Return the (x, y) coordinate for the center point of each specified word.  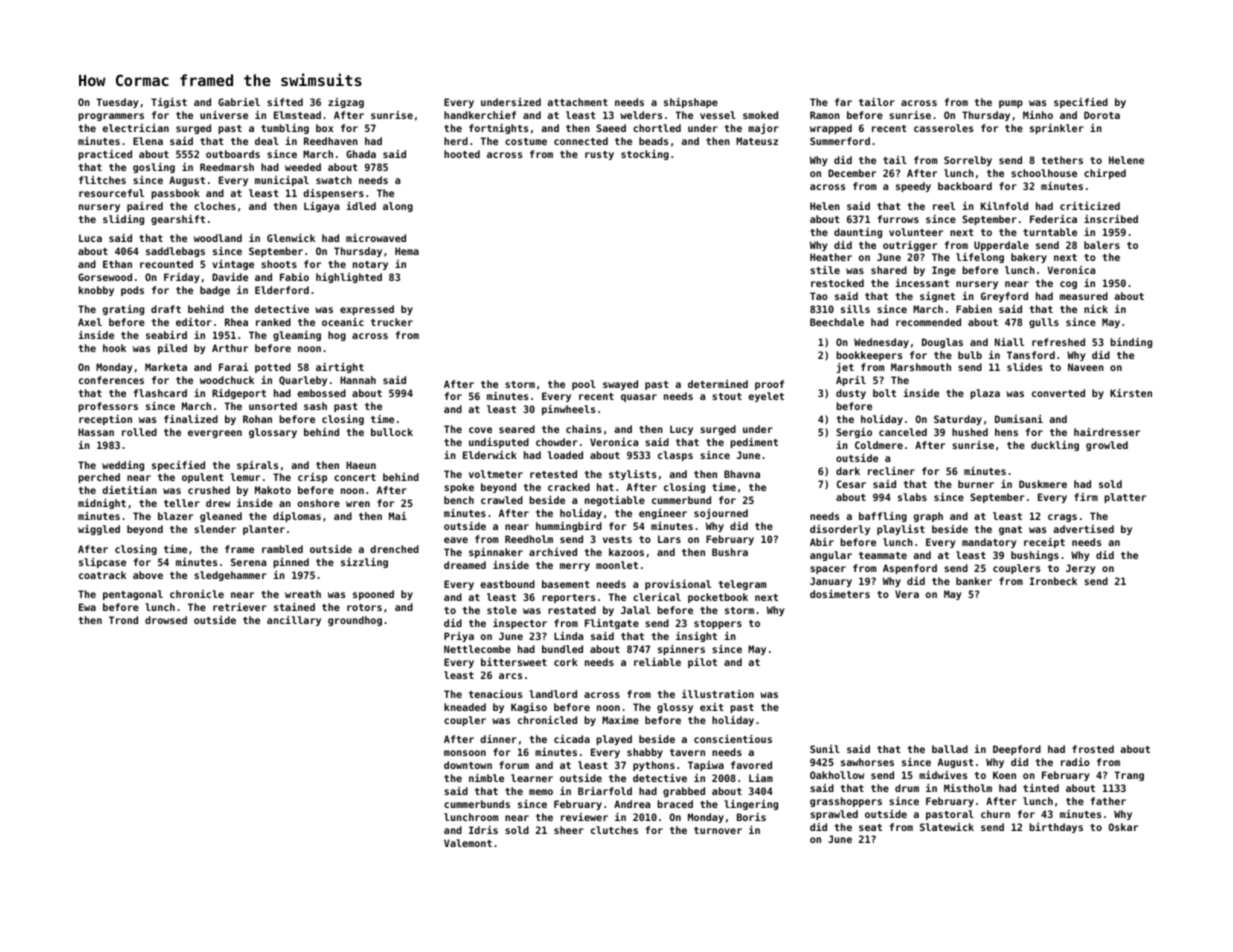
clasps (675, 456)
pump (1011, 104)
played (614, 740)
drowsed (166, 620)
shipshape (691, 103)
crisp (312, 478)
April (851, 381)
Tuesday (117, 103)
